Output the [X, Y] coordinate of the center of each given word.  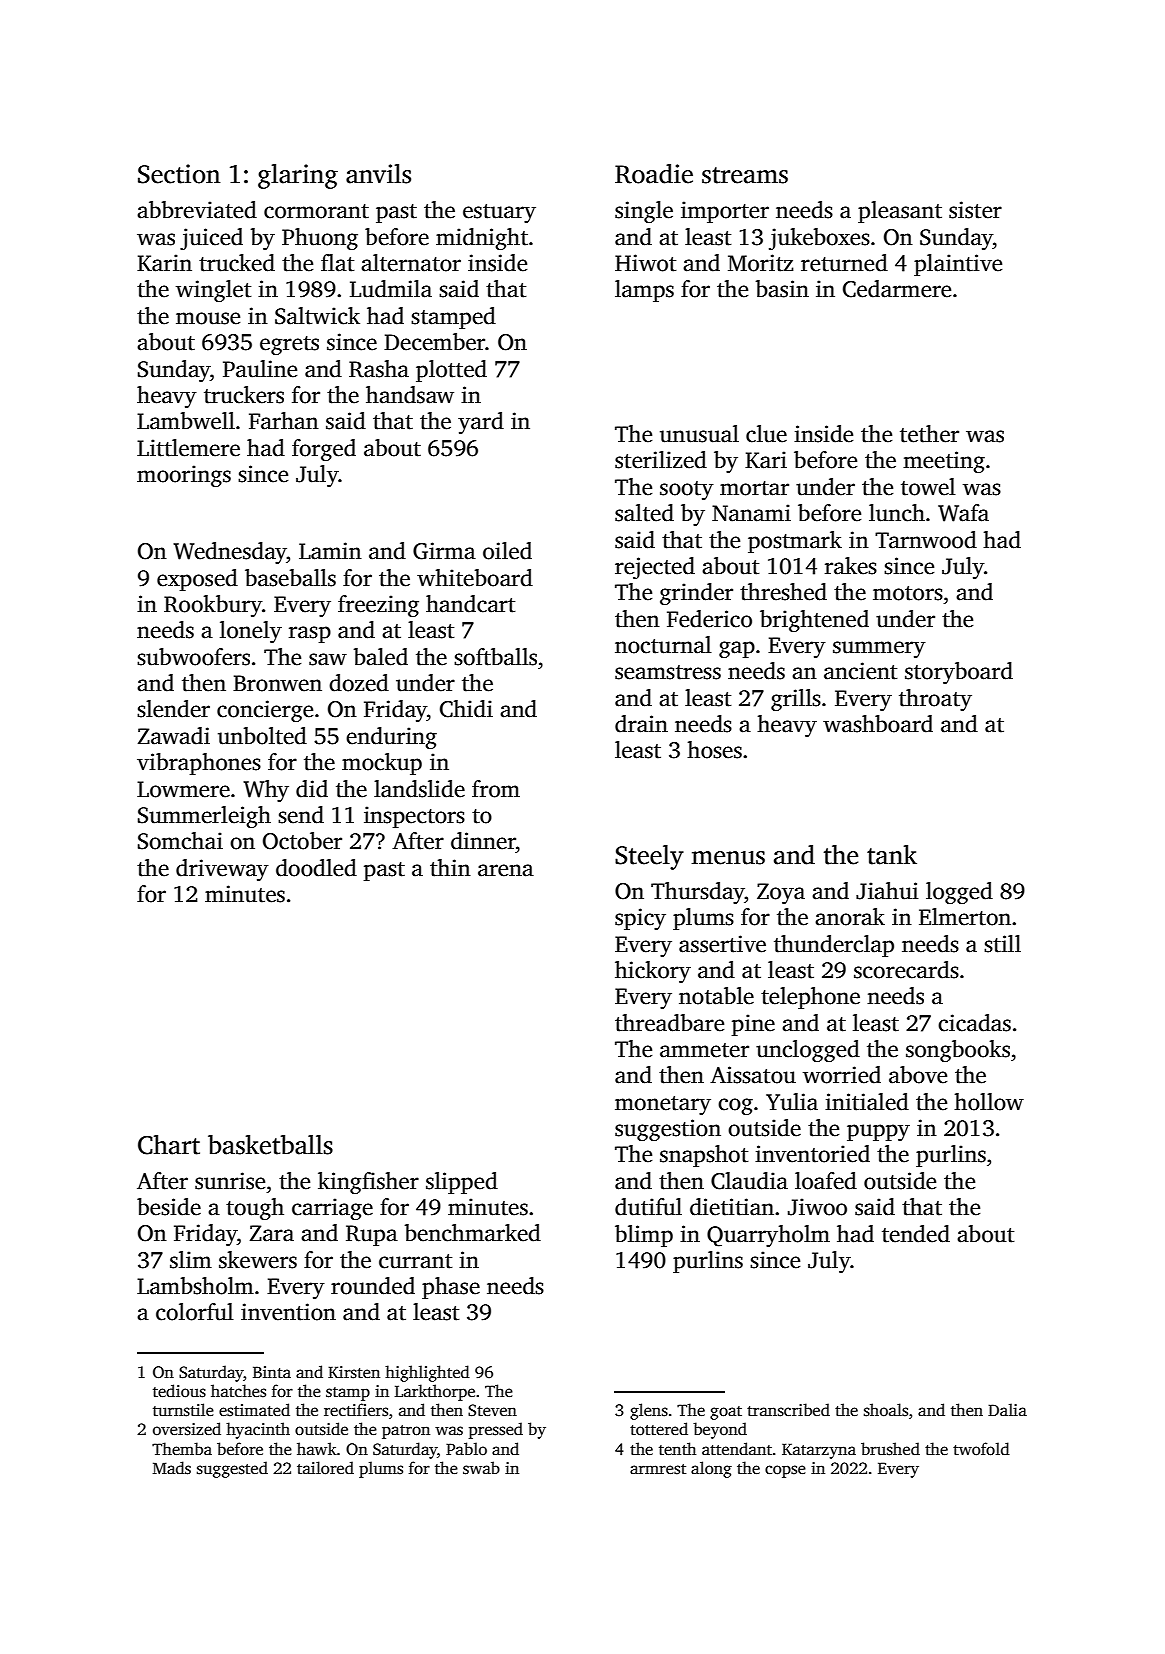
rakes [851, 566]
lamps [644, 291]
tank [892, 855]
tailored [325, 1468]
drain [641, 724]
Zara [272, 1233]
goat [726, 1413]
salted [644, 513]
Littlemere [188, 448]
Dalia [1007, 1409]
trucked [237, 263]
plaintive [958, 265]
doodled [316, 868]
